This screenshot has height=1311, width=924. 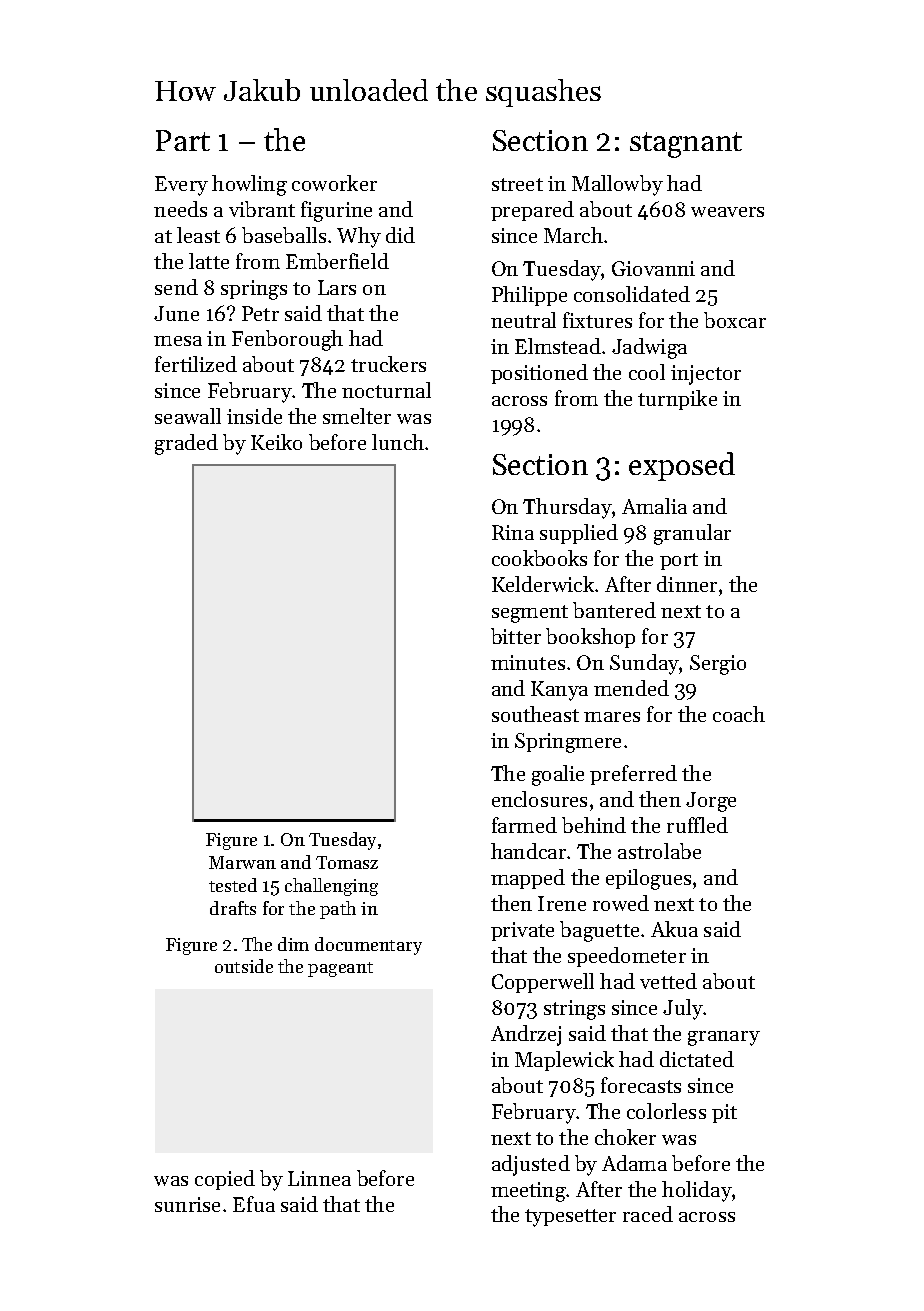 What do you see at coordinates (648, 1214) in the screenshot?
I see `raced` at bounding box center [648, 1214].
